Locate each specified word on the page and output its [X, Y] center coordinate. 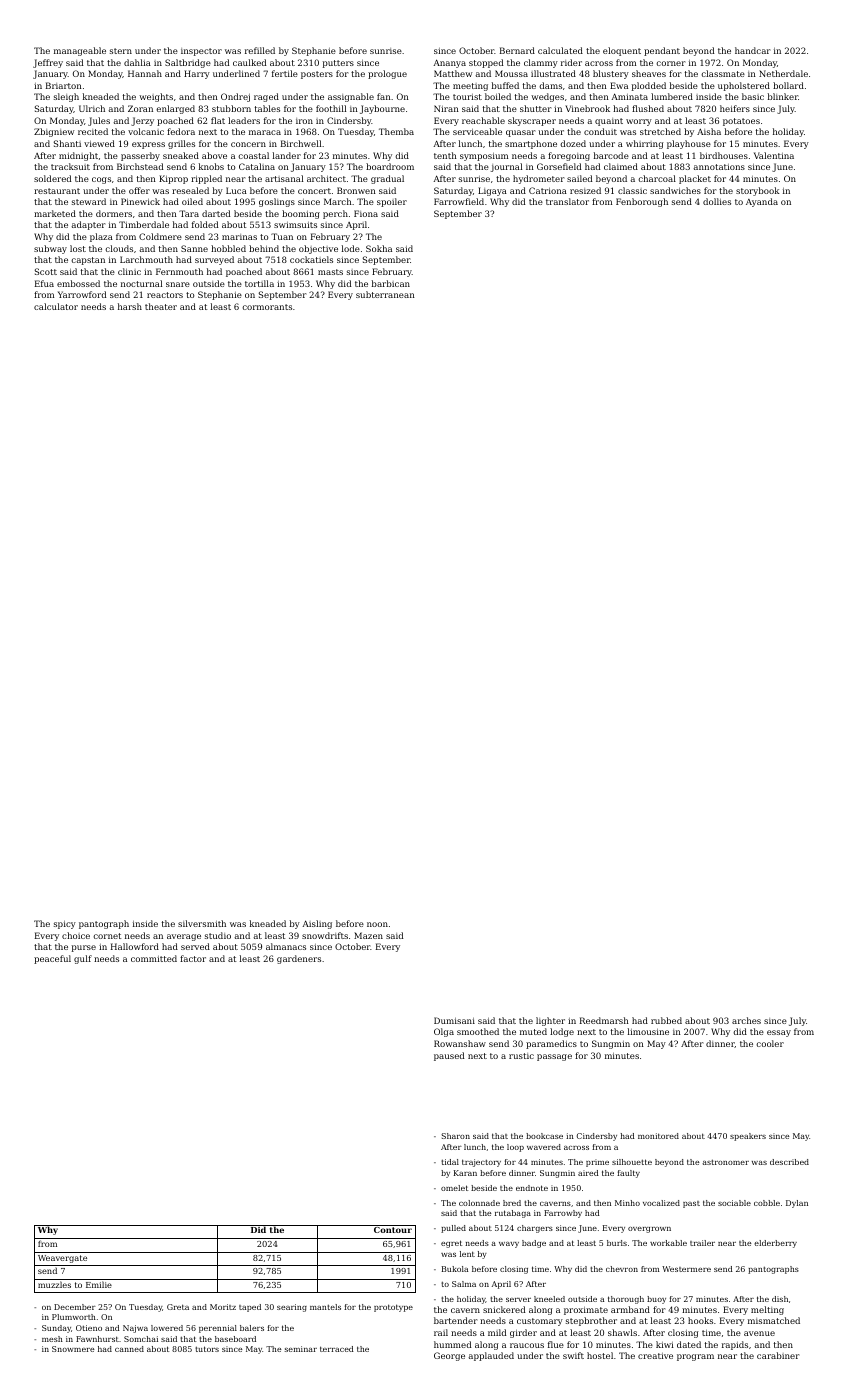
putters [338, 64]
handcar [752, 50]
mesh [52, 1339]
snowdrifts [325, 935]
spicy [65, 925]
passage [554, 1057]
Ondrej [235, 97]
